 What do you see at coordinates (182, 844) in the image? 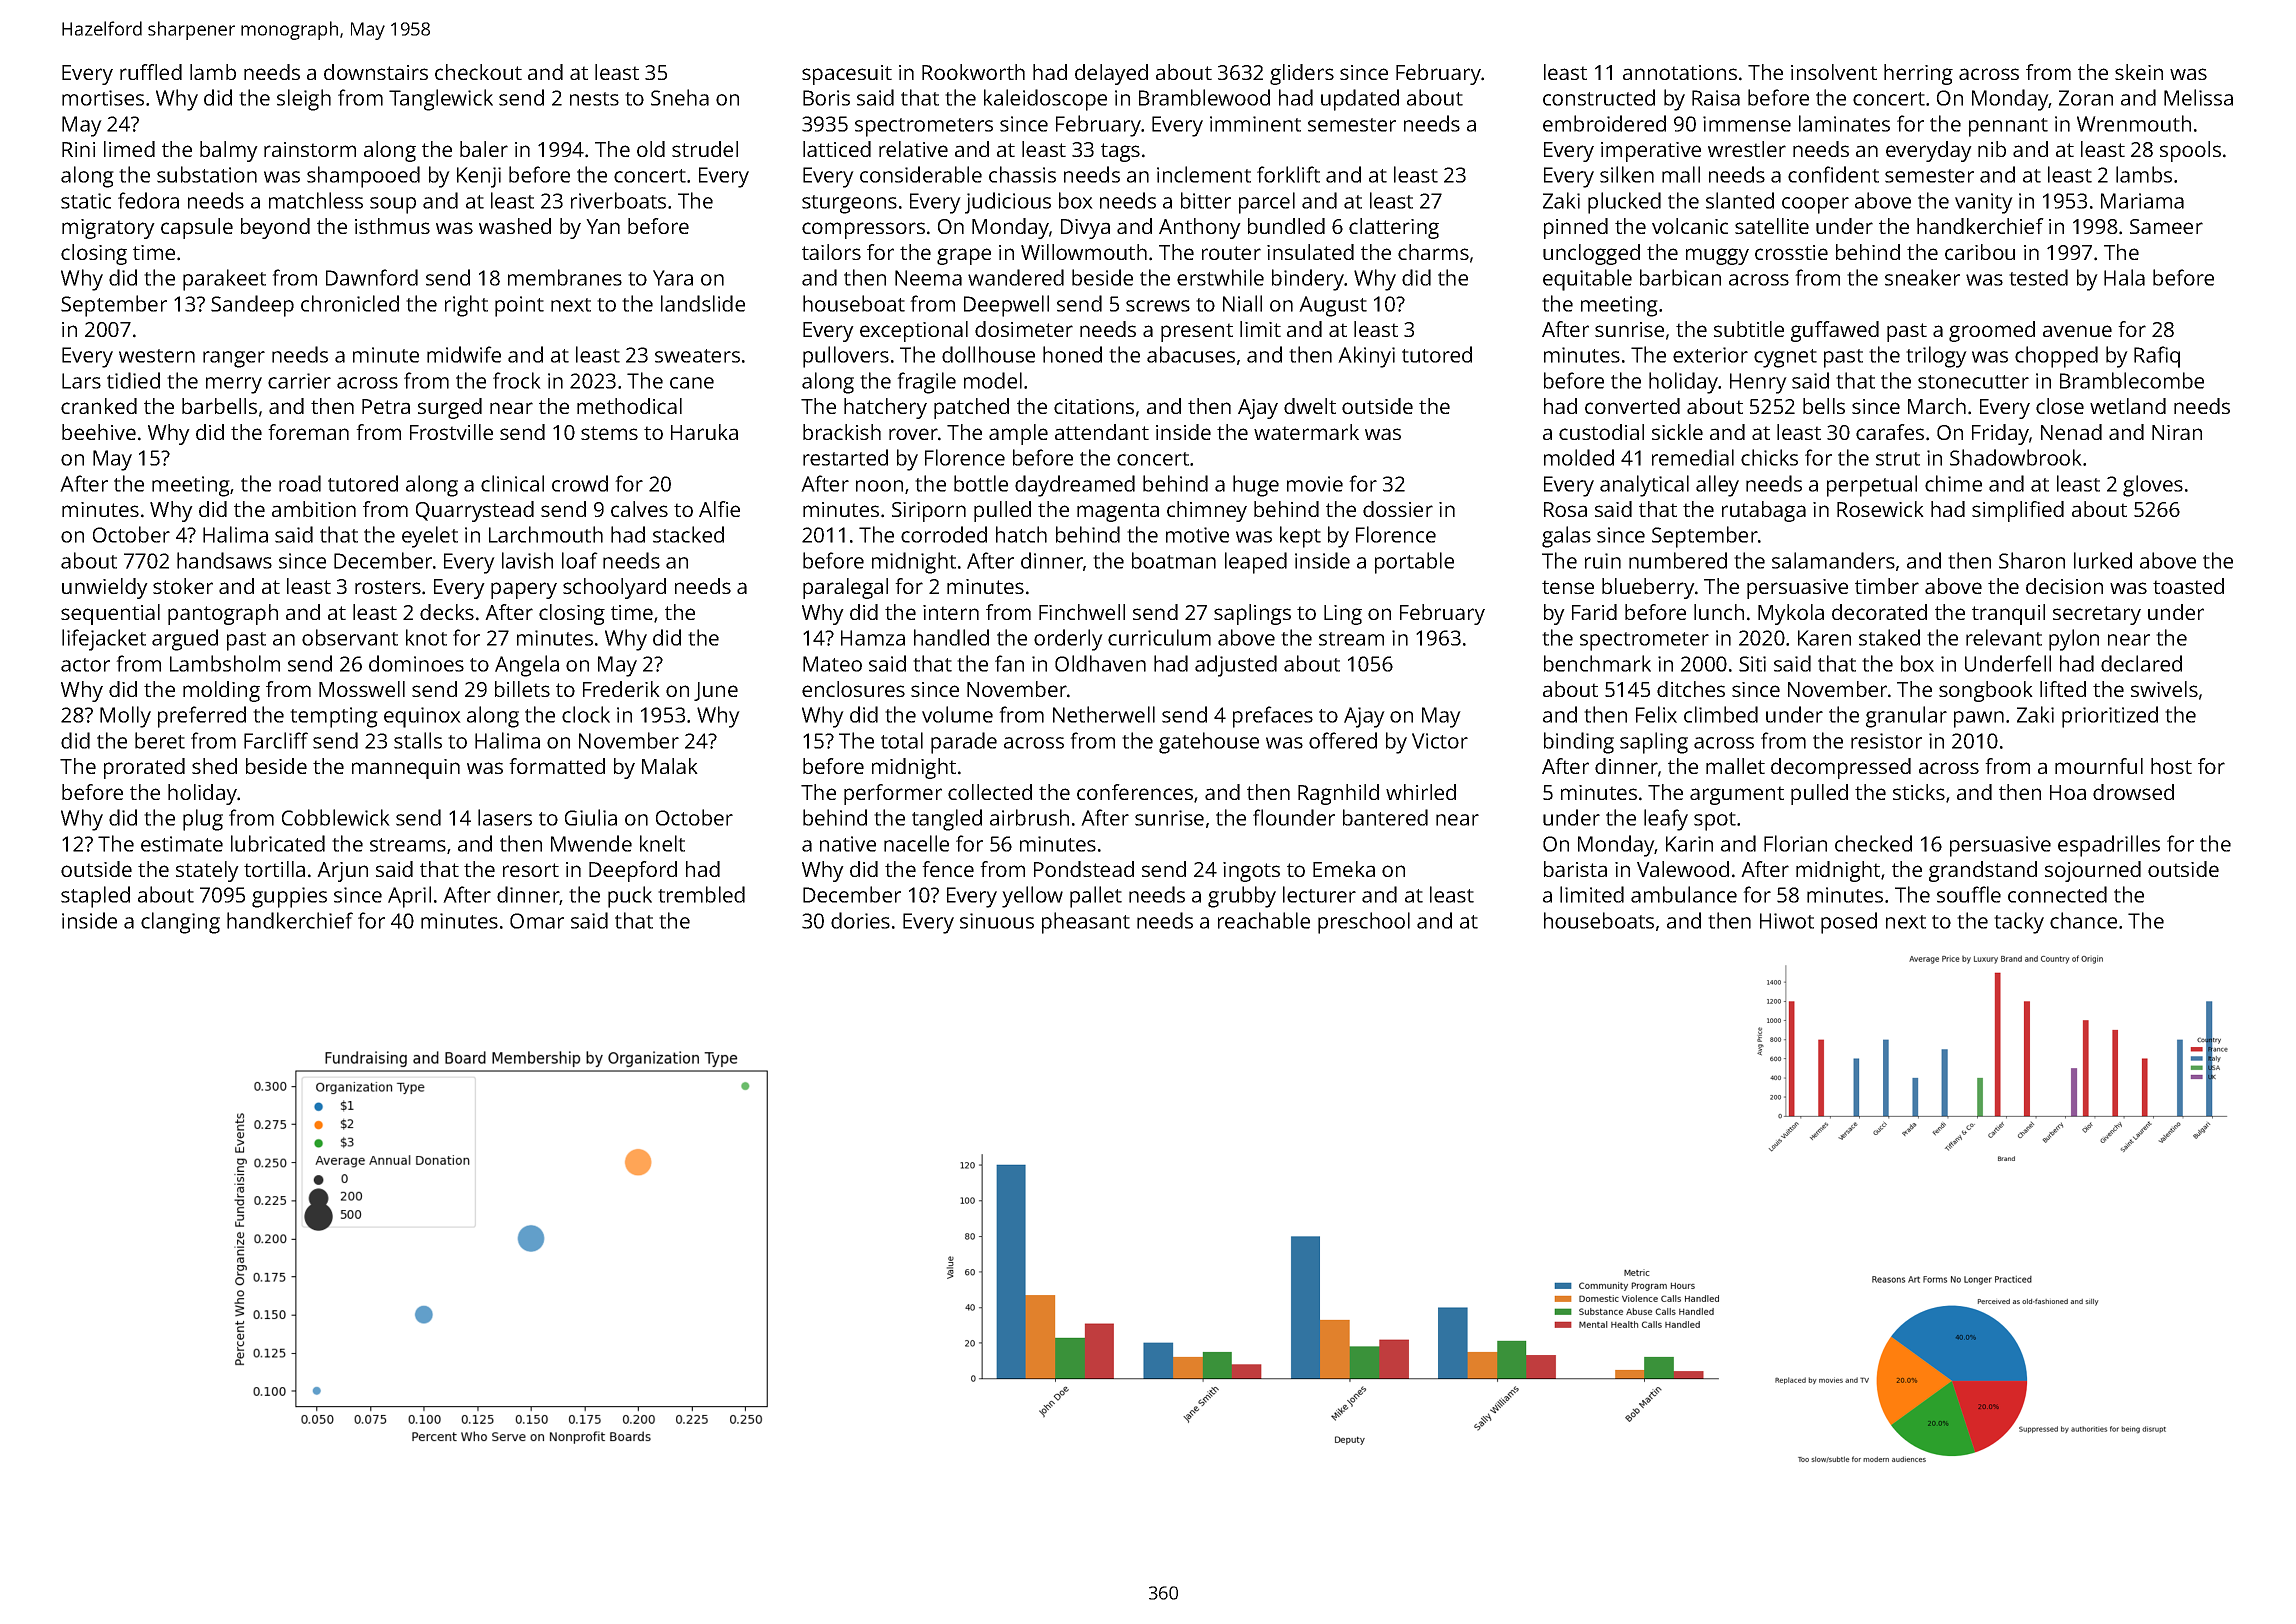
I see `estimate` at bounding box center [182, 844].
